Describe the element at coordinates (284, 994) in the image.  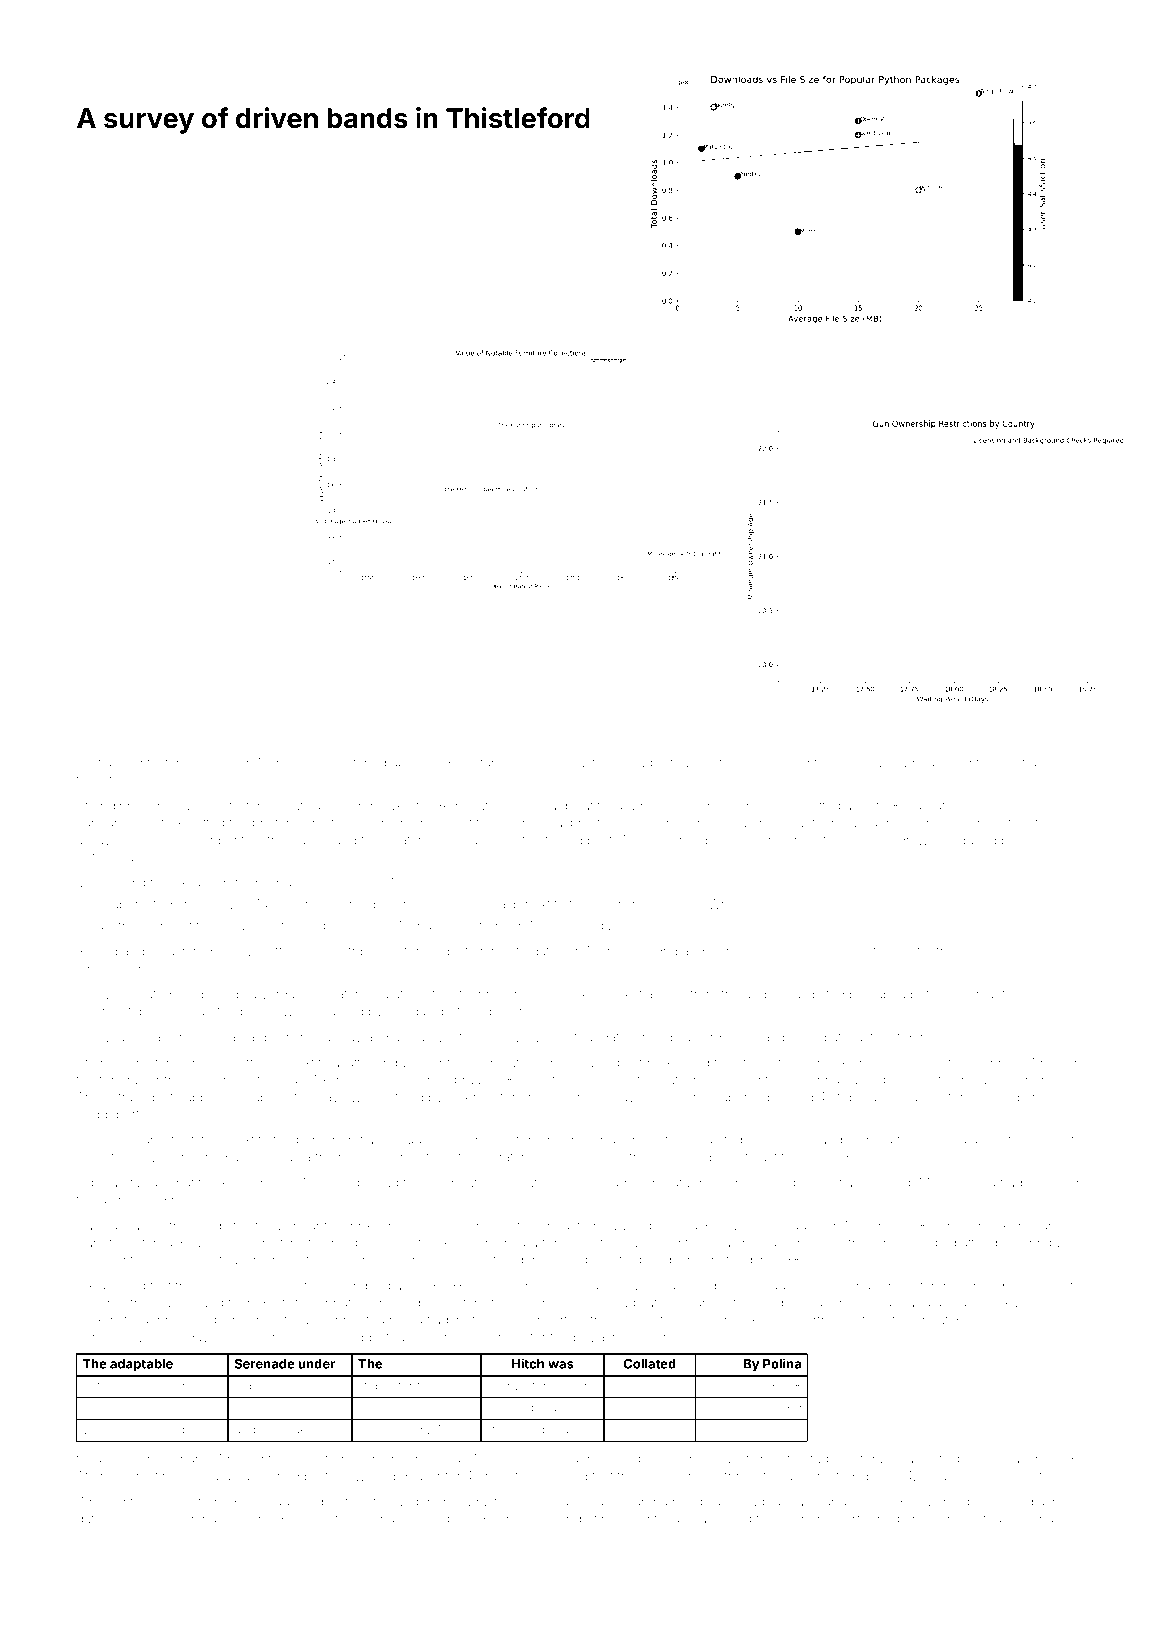
I see `verdant` at that location.
